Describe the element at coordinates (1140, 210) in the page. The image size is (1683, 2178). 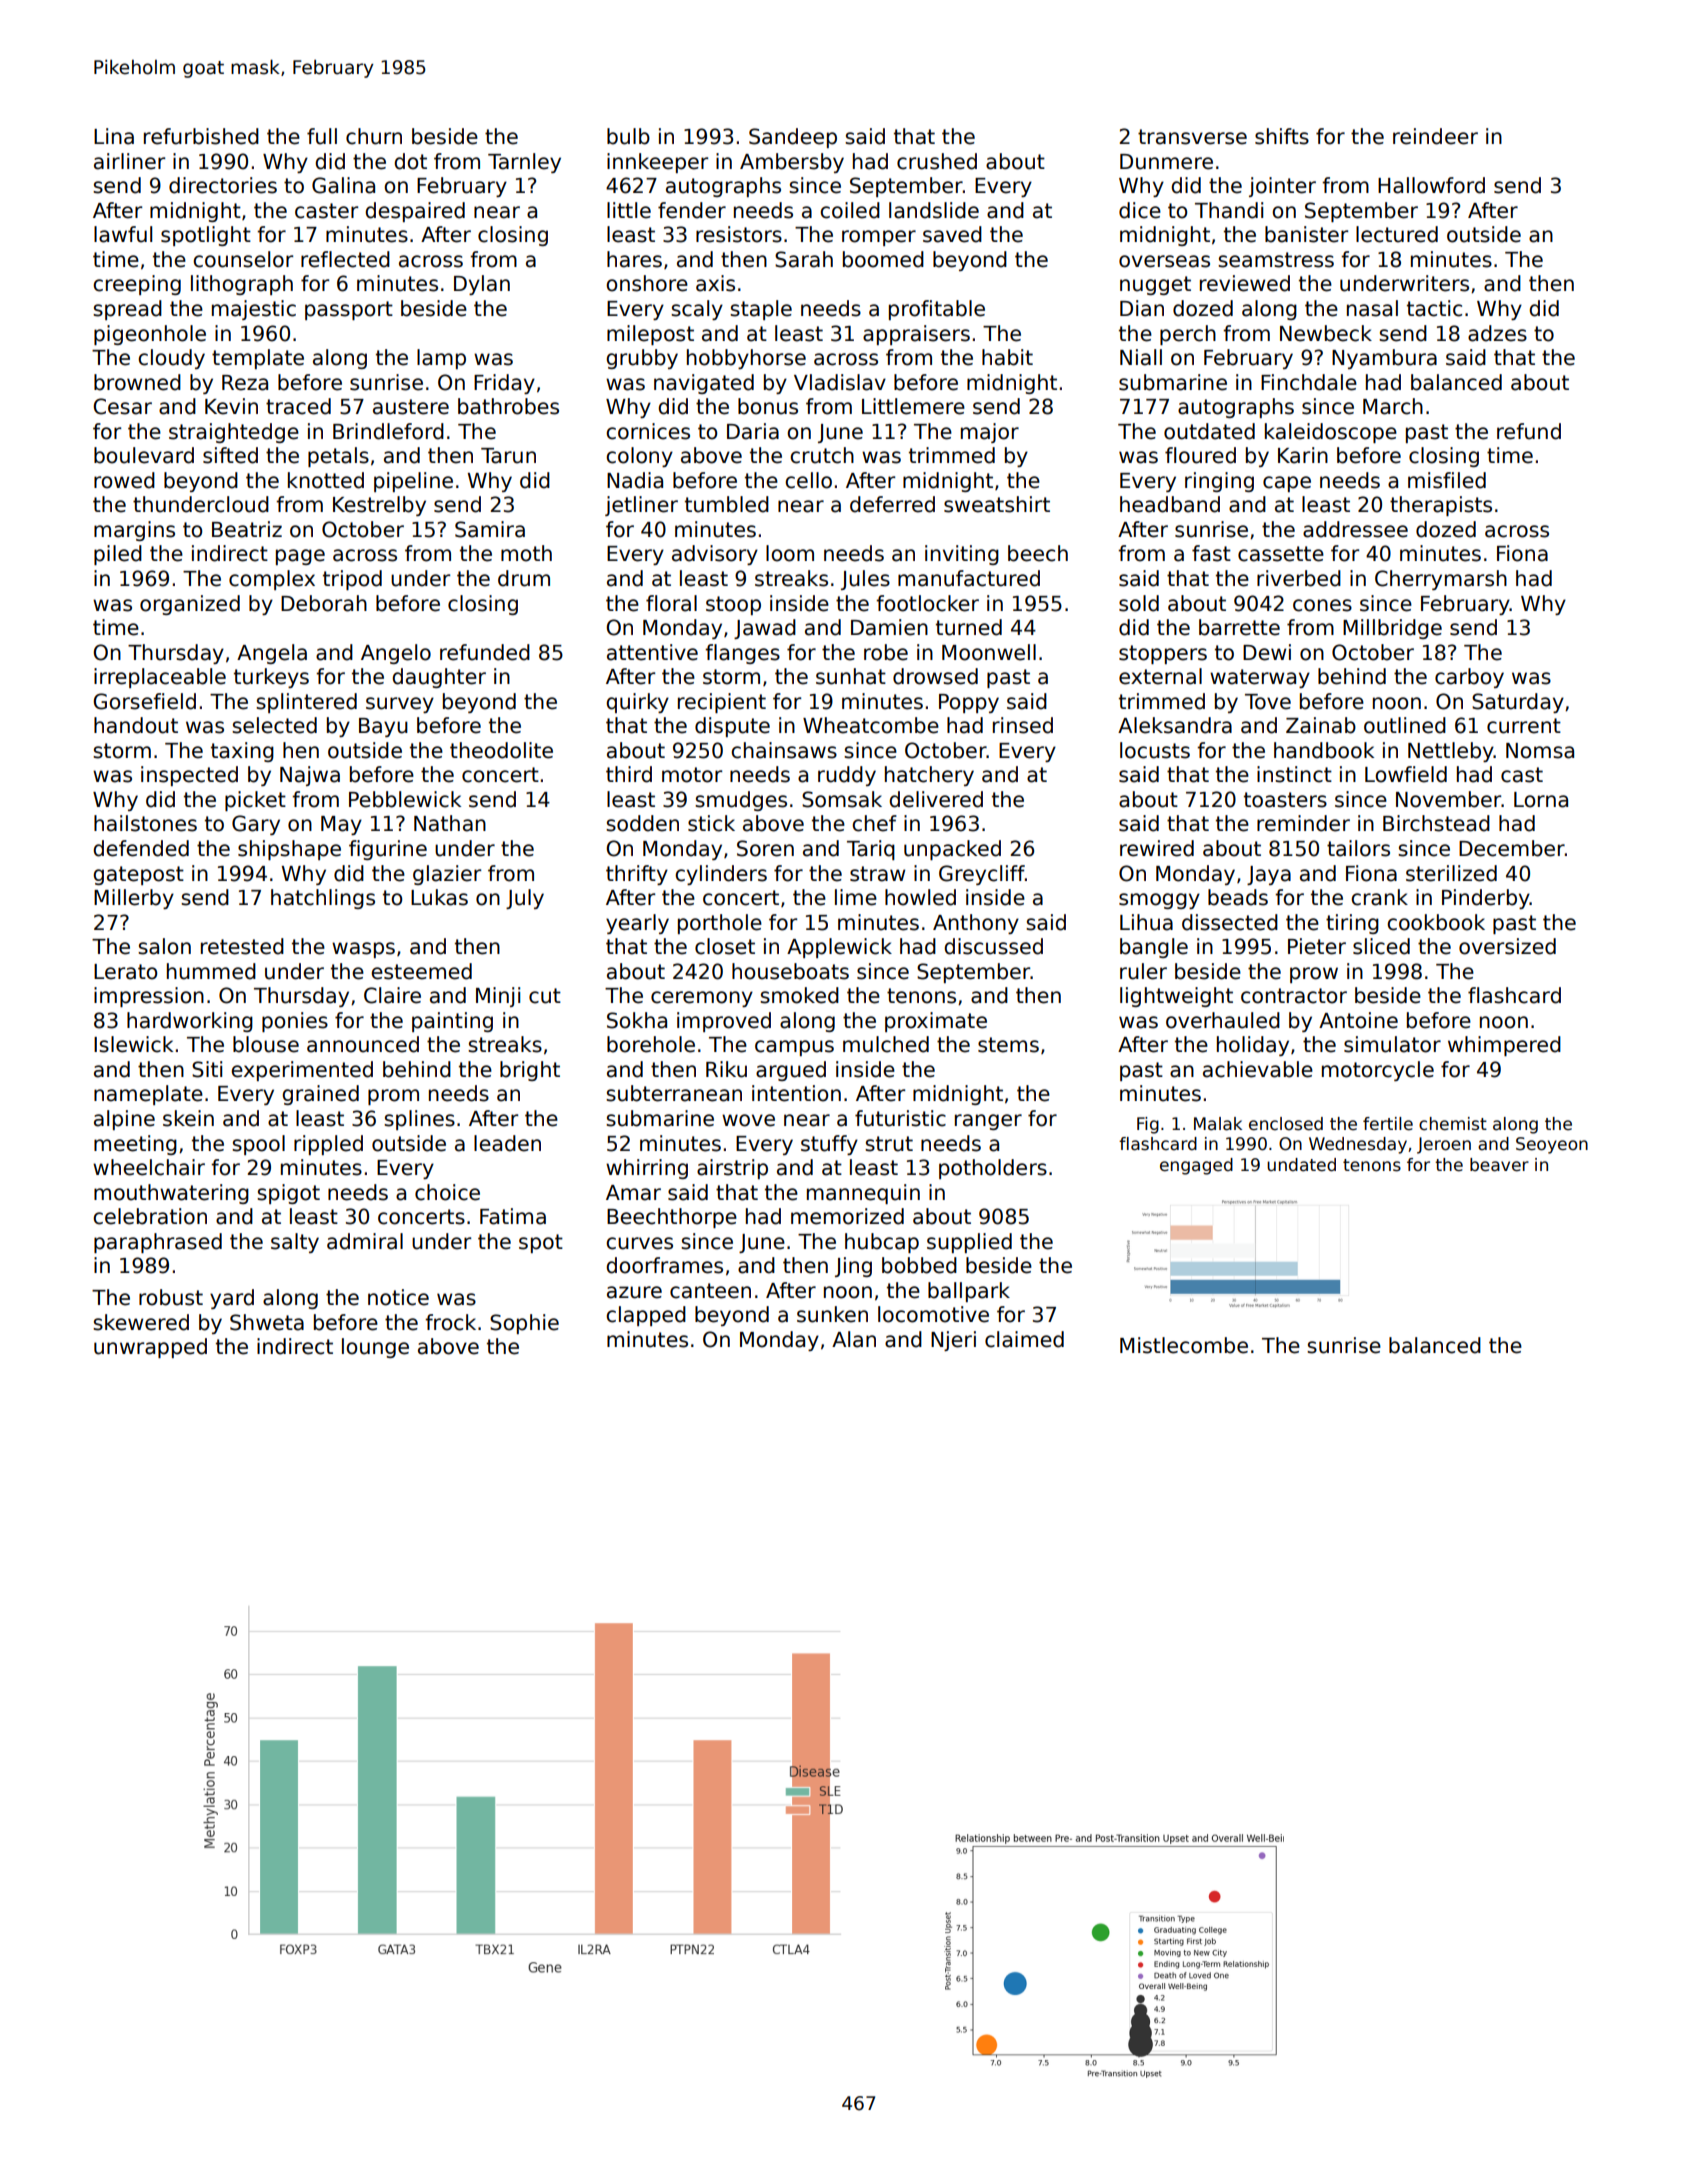
I see `dice` at that location.
